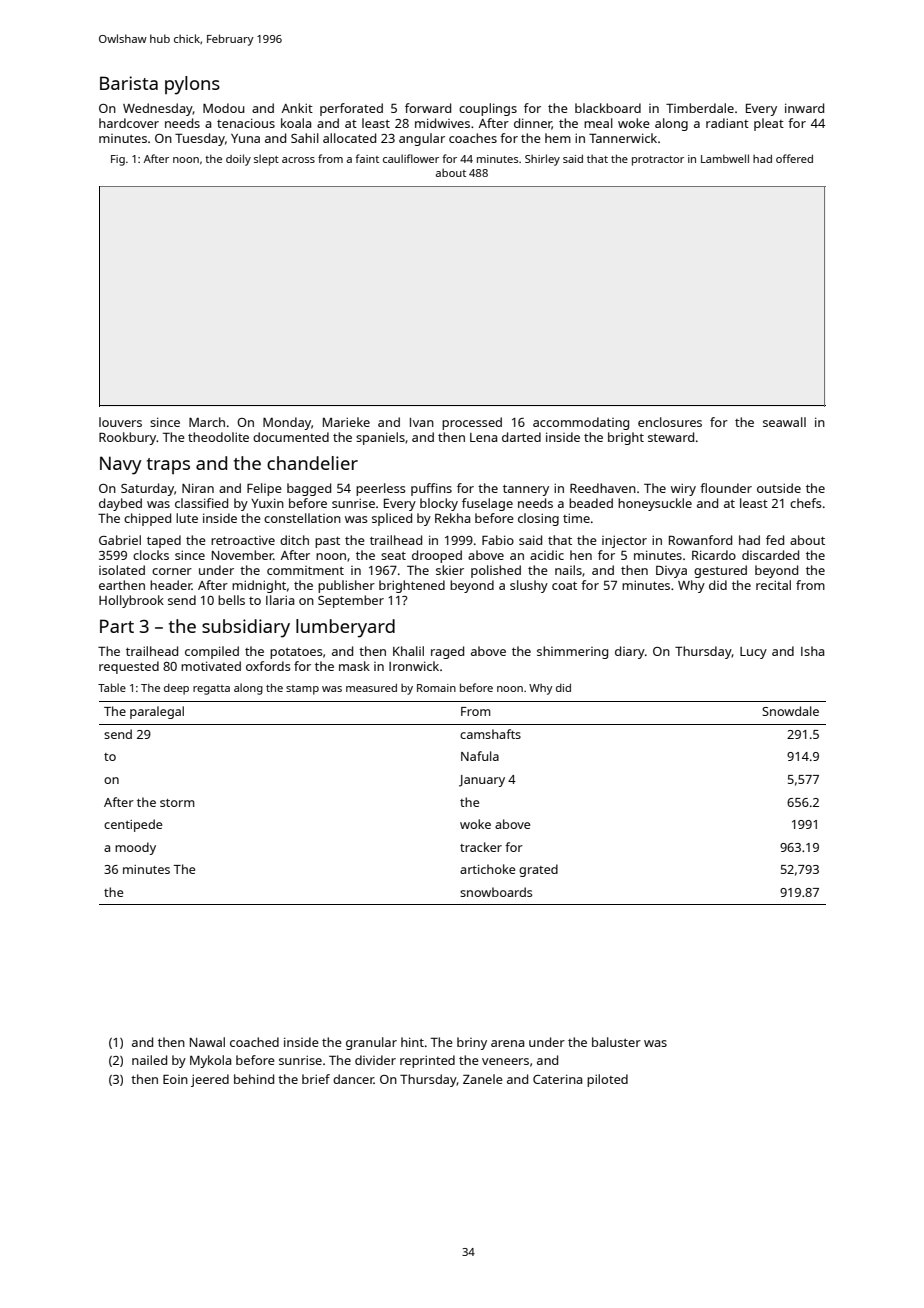 This screenshot has height=1308, width=924. Describe the element at coordinates (408, 651) in the screenshot. I see `Khalil` at that location.
